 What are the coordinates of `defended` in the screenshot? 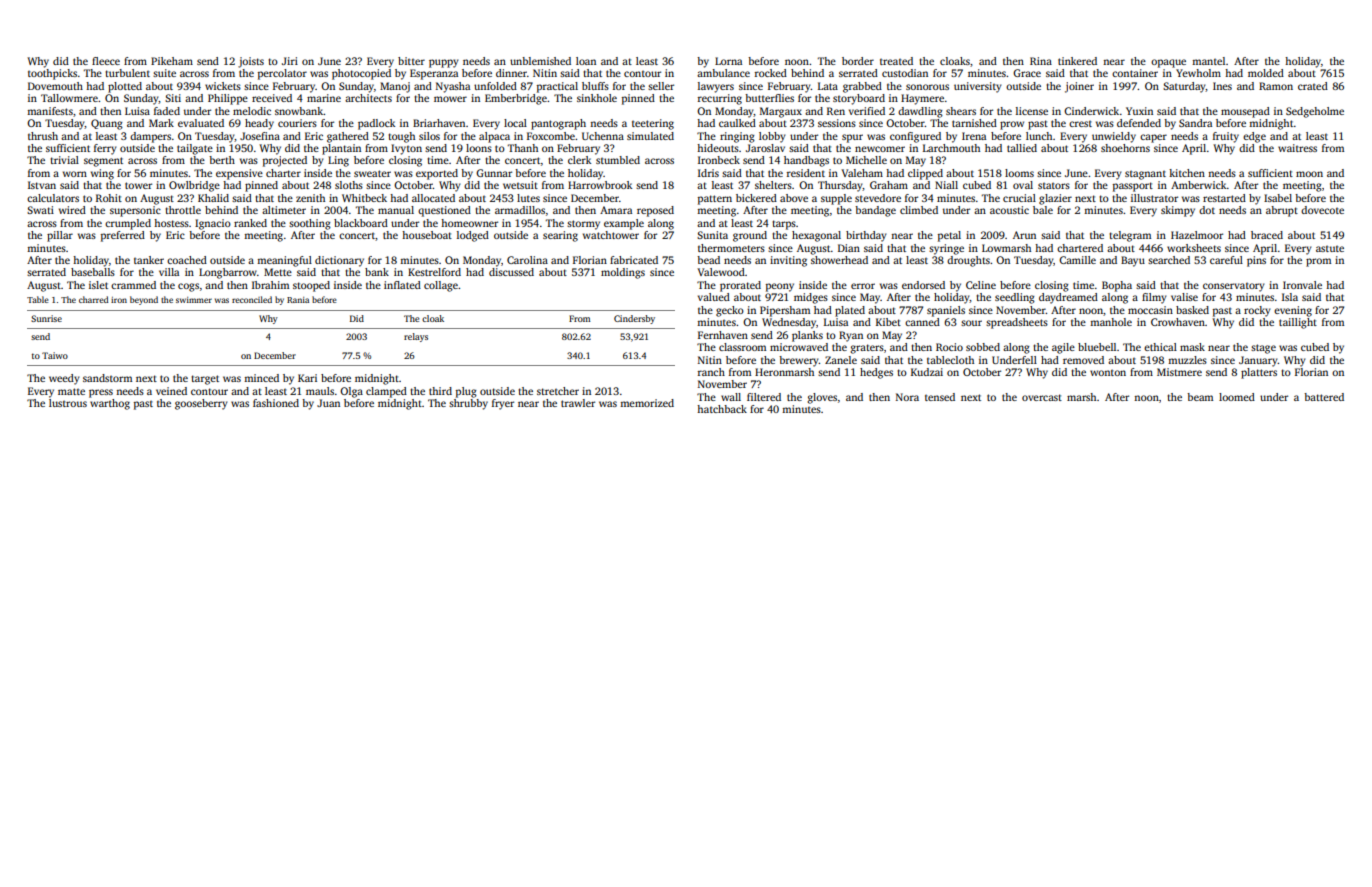 It's located at (1139, 123).
